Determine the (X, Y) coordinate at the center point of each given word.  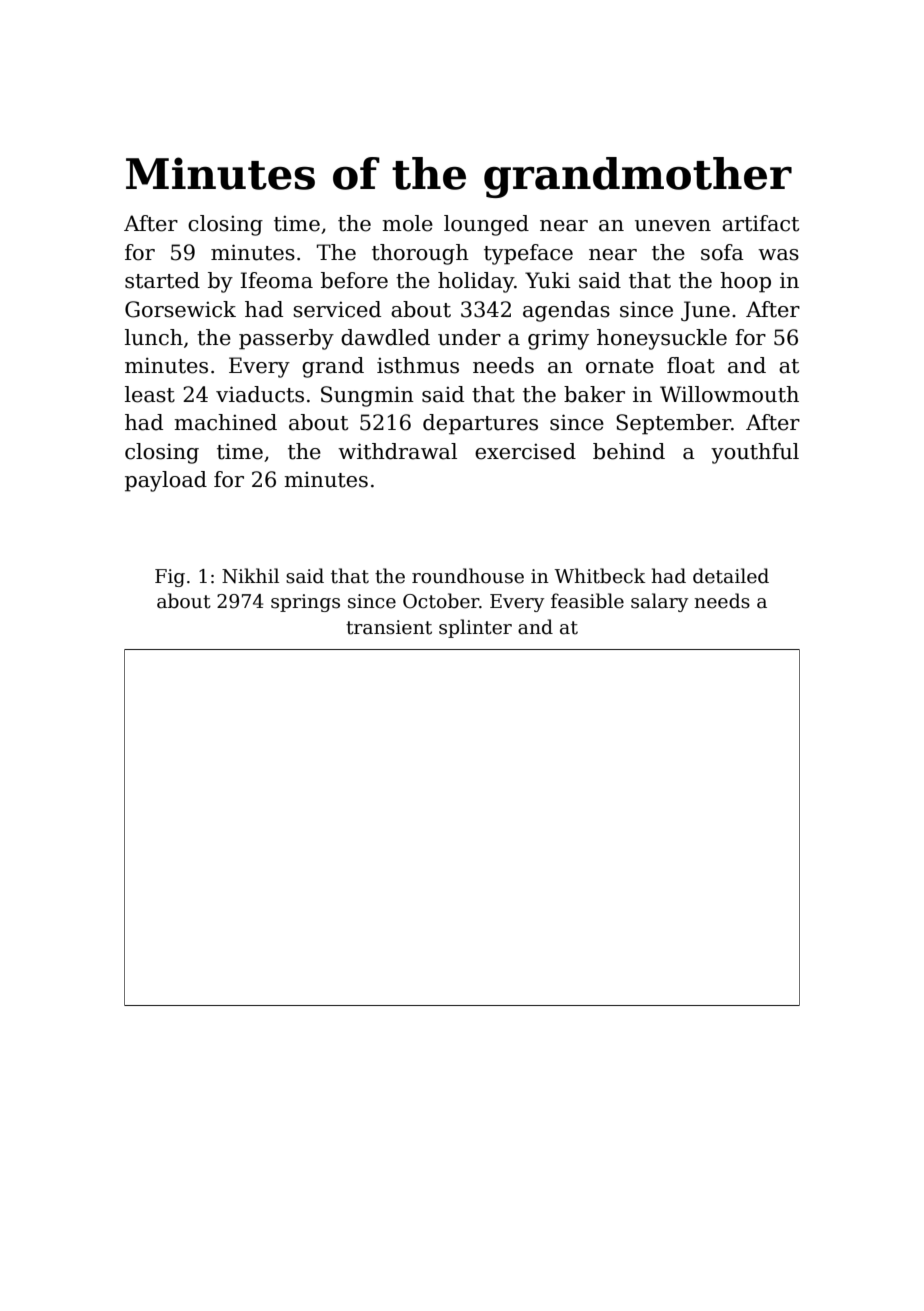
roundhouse (468, 576)
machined (225, 422)
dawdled (385, 337)
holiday (476, 282)
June (705, 311)
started (162, 280)
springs (305, 603)
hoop (745, 282)
